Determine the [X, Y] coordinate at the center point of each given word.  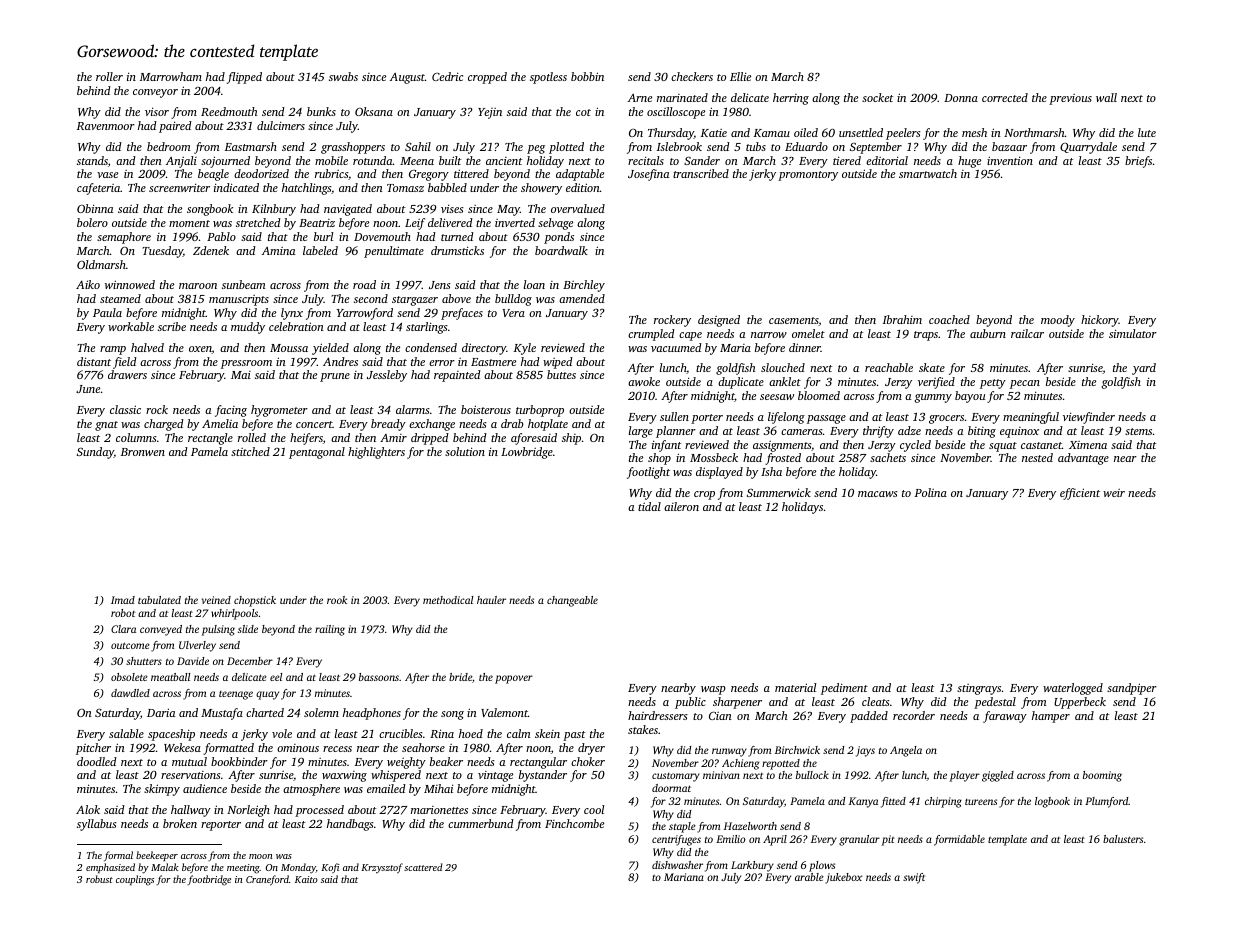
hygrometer [279, 411]
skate [932, 367]
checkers [692, 76]
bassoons [379, 677]
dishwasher [677, 865]
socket [878, 97]
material [795, 687]
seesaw [777, 397]
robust [99, 879]
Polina [931, 492]
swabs [343, 76]
